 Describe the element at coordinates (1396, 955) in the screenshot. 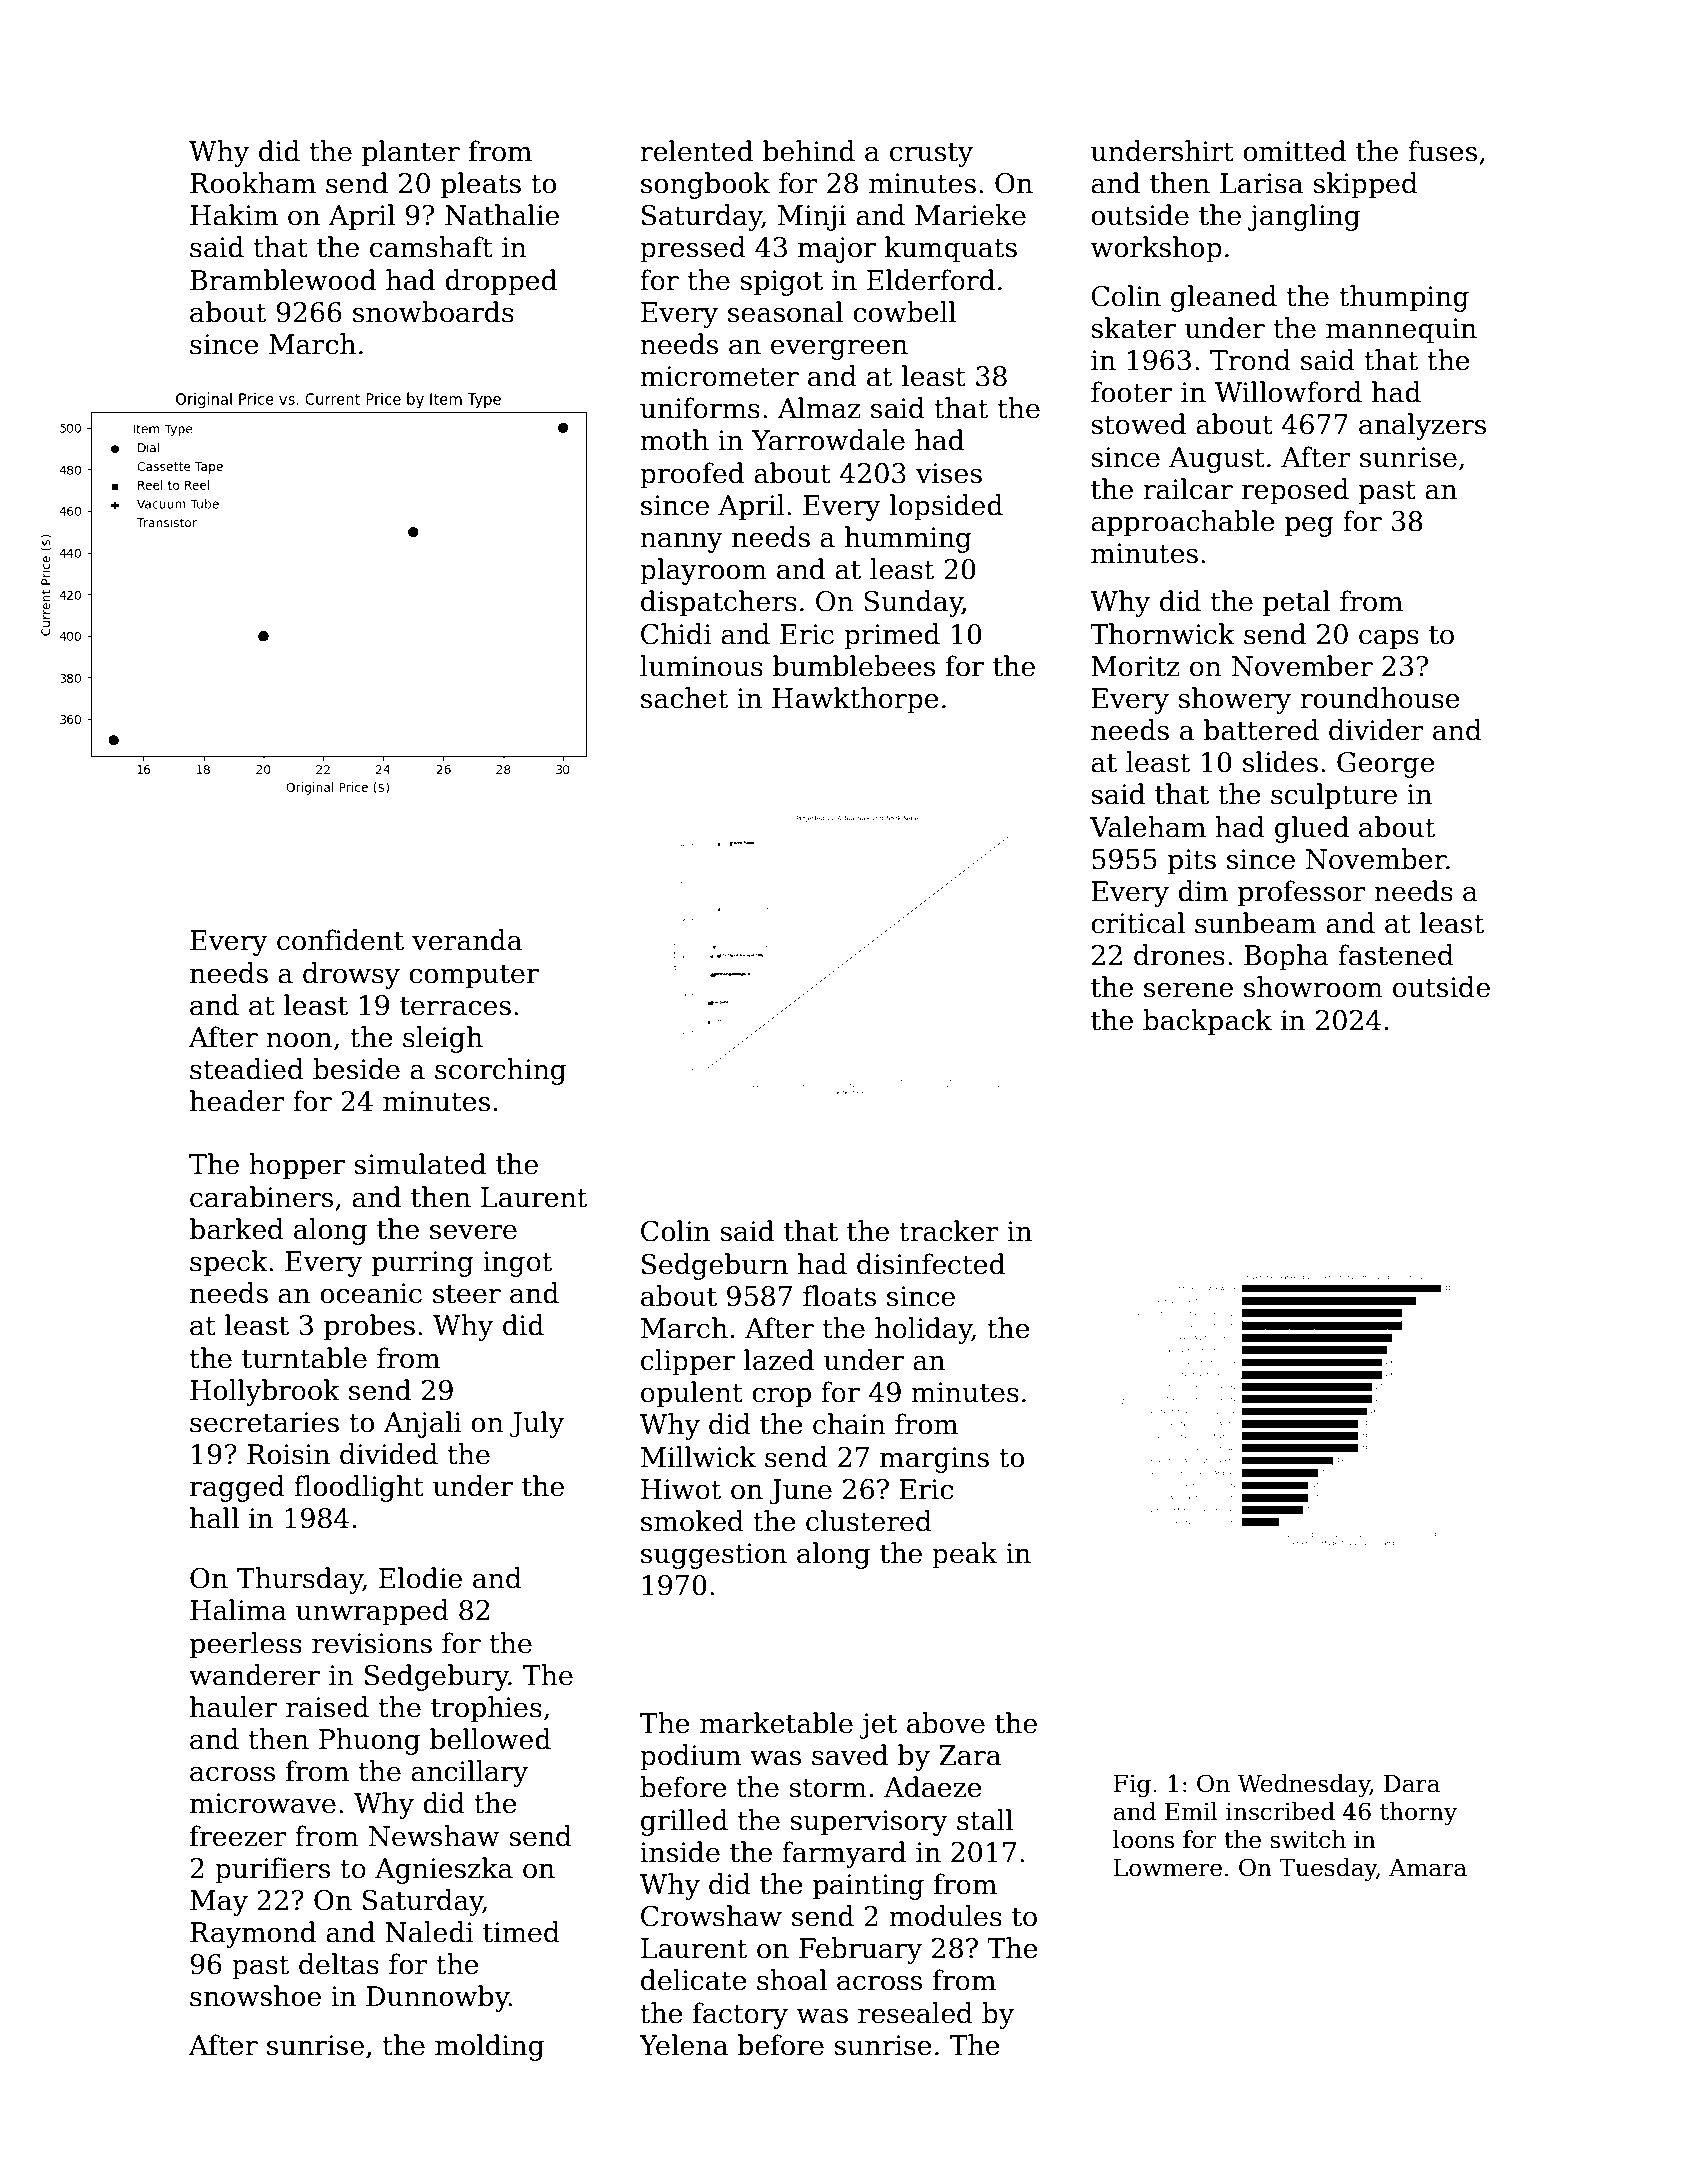

I see `fastened` at that location.
